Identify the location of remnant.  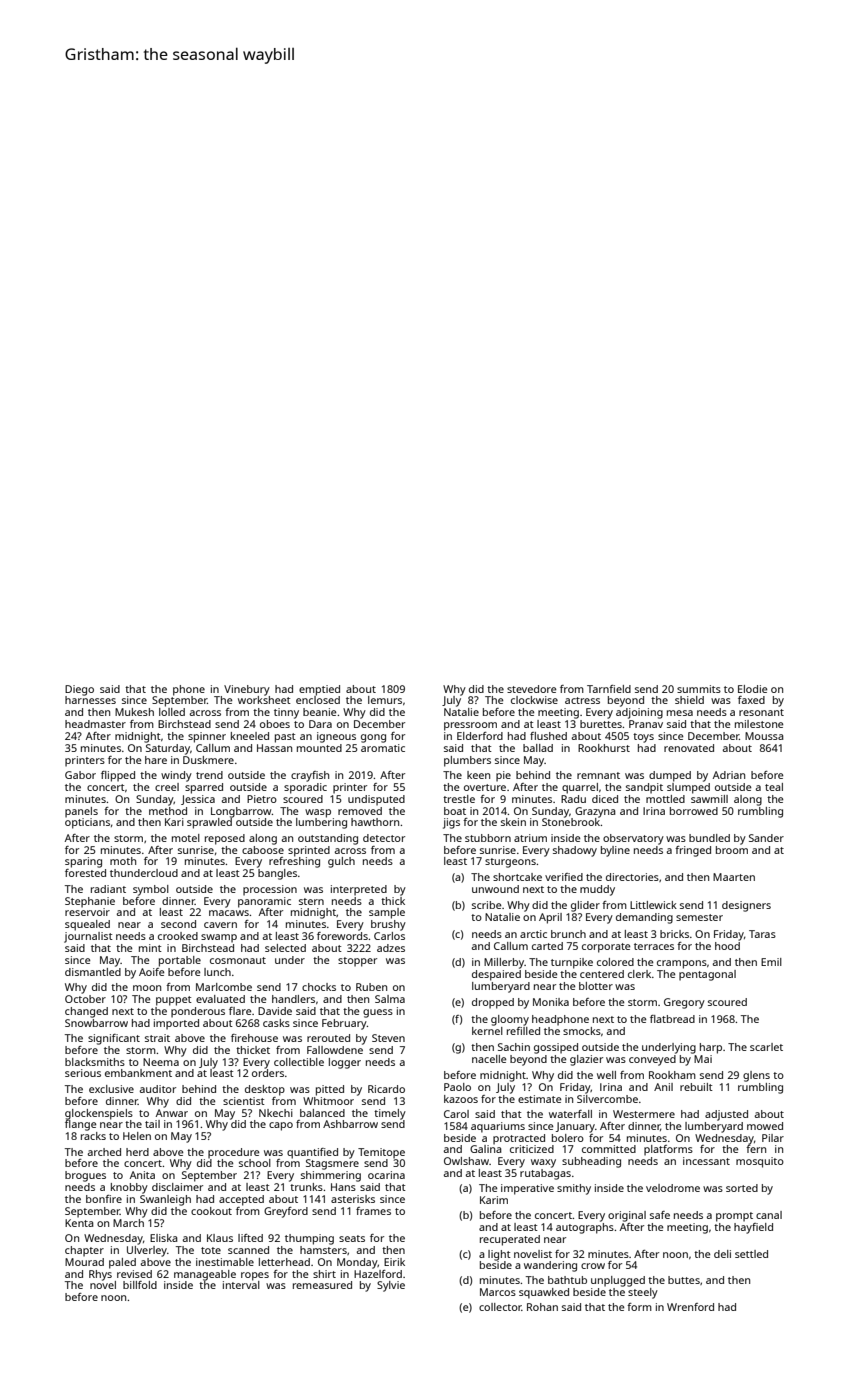
(598, 775).
